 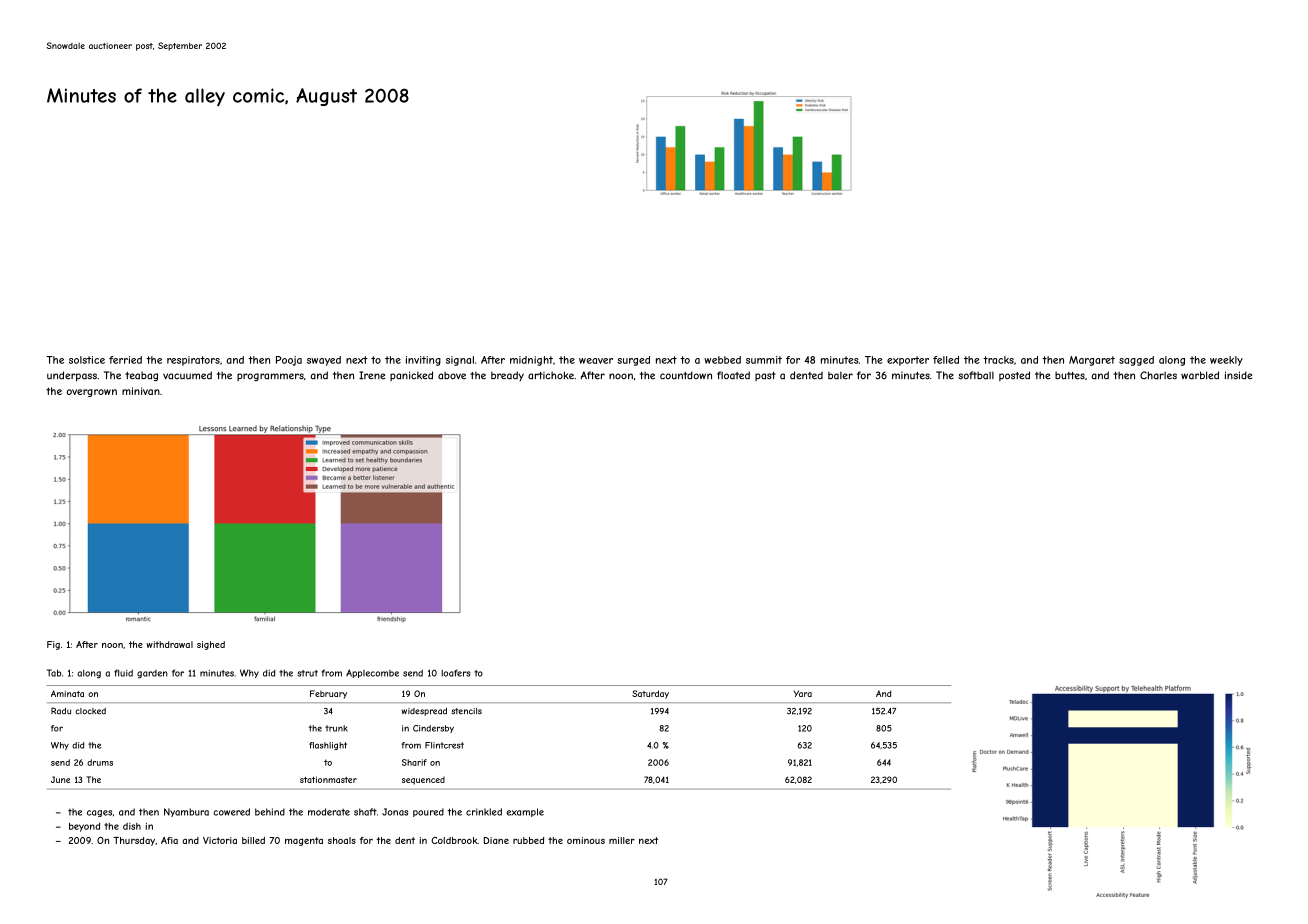 I want to click on Charles, so click(x=1158, y=375).
